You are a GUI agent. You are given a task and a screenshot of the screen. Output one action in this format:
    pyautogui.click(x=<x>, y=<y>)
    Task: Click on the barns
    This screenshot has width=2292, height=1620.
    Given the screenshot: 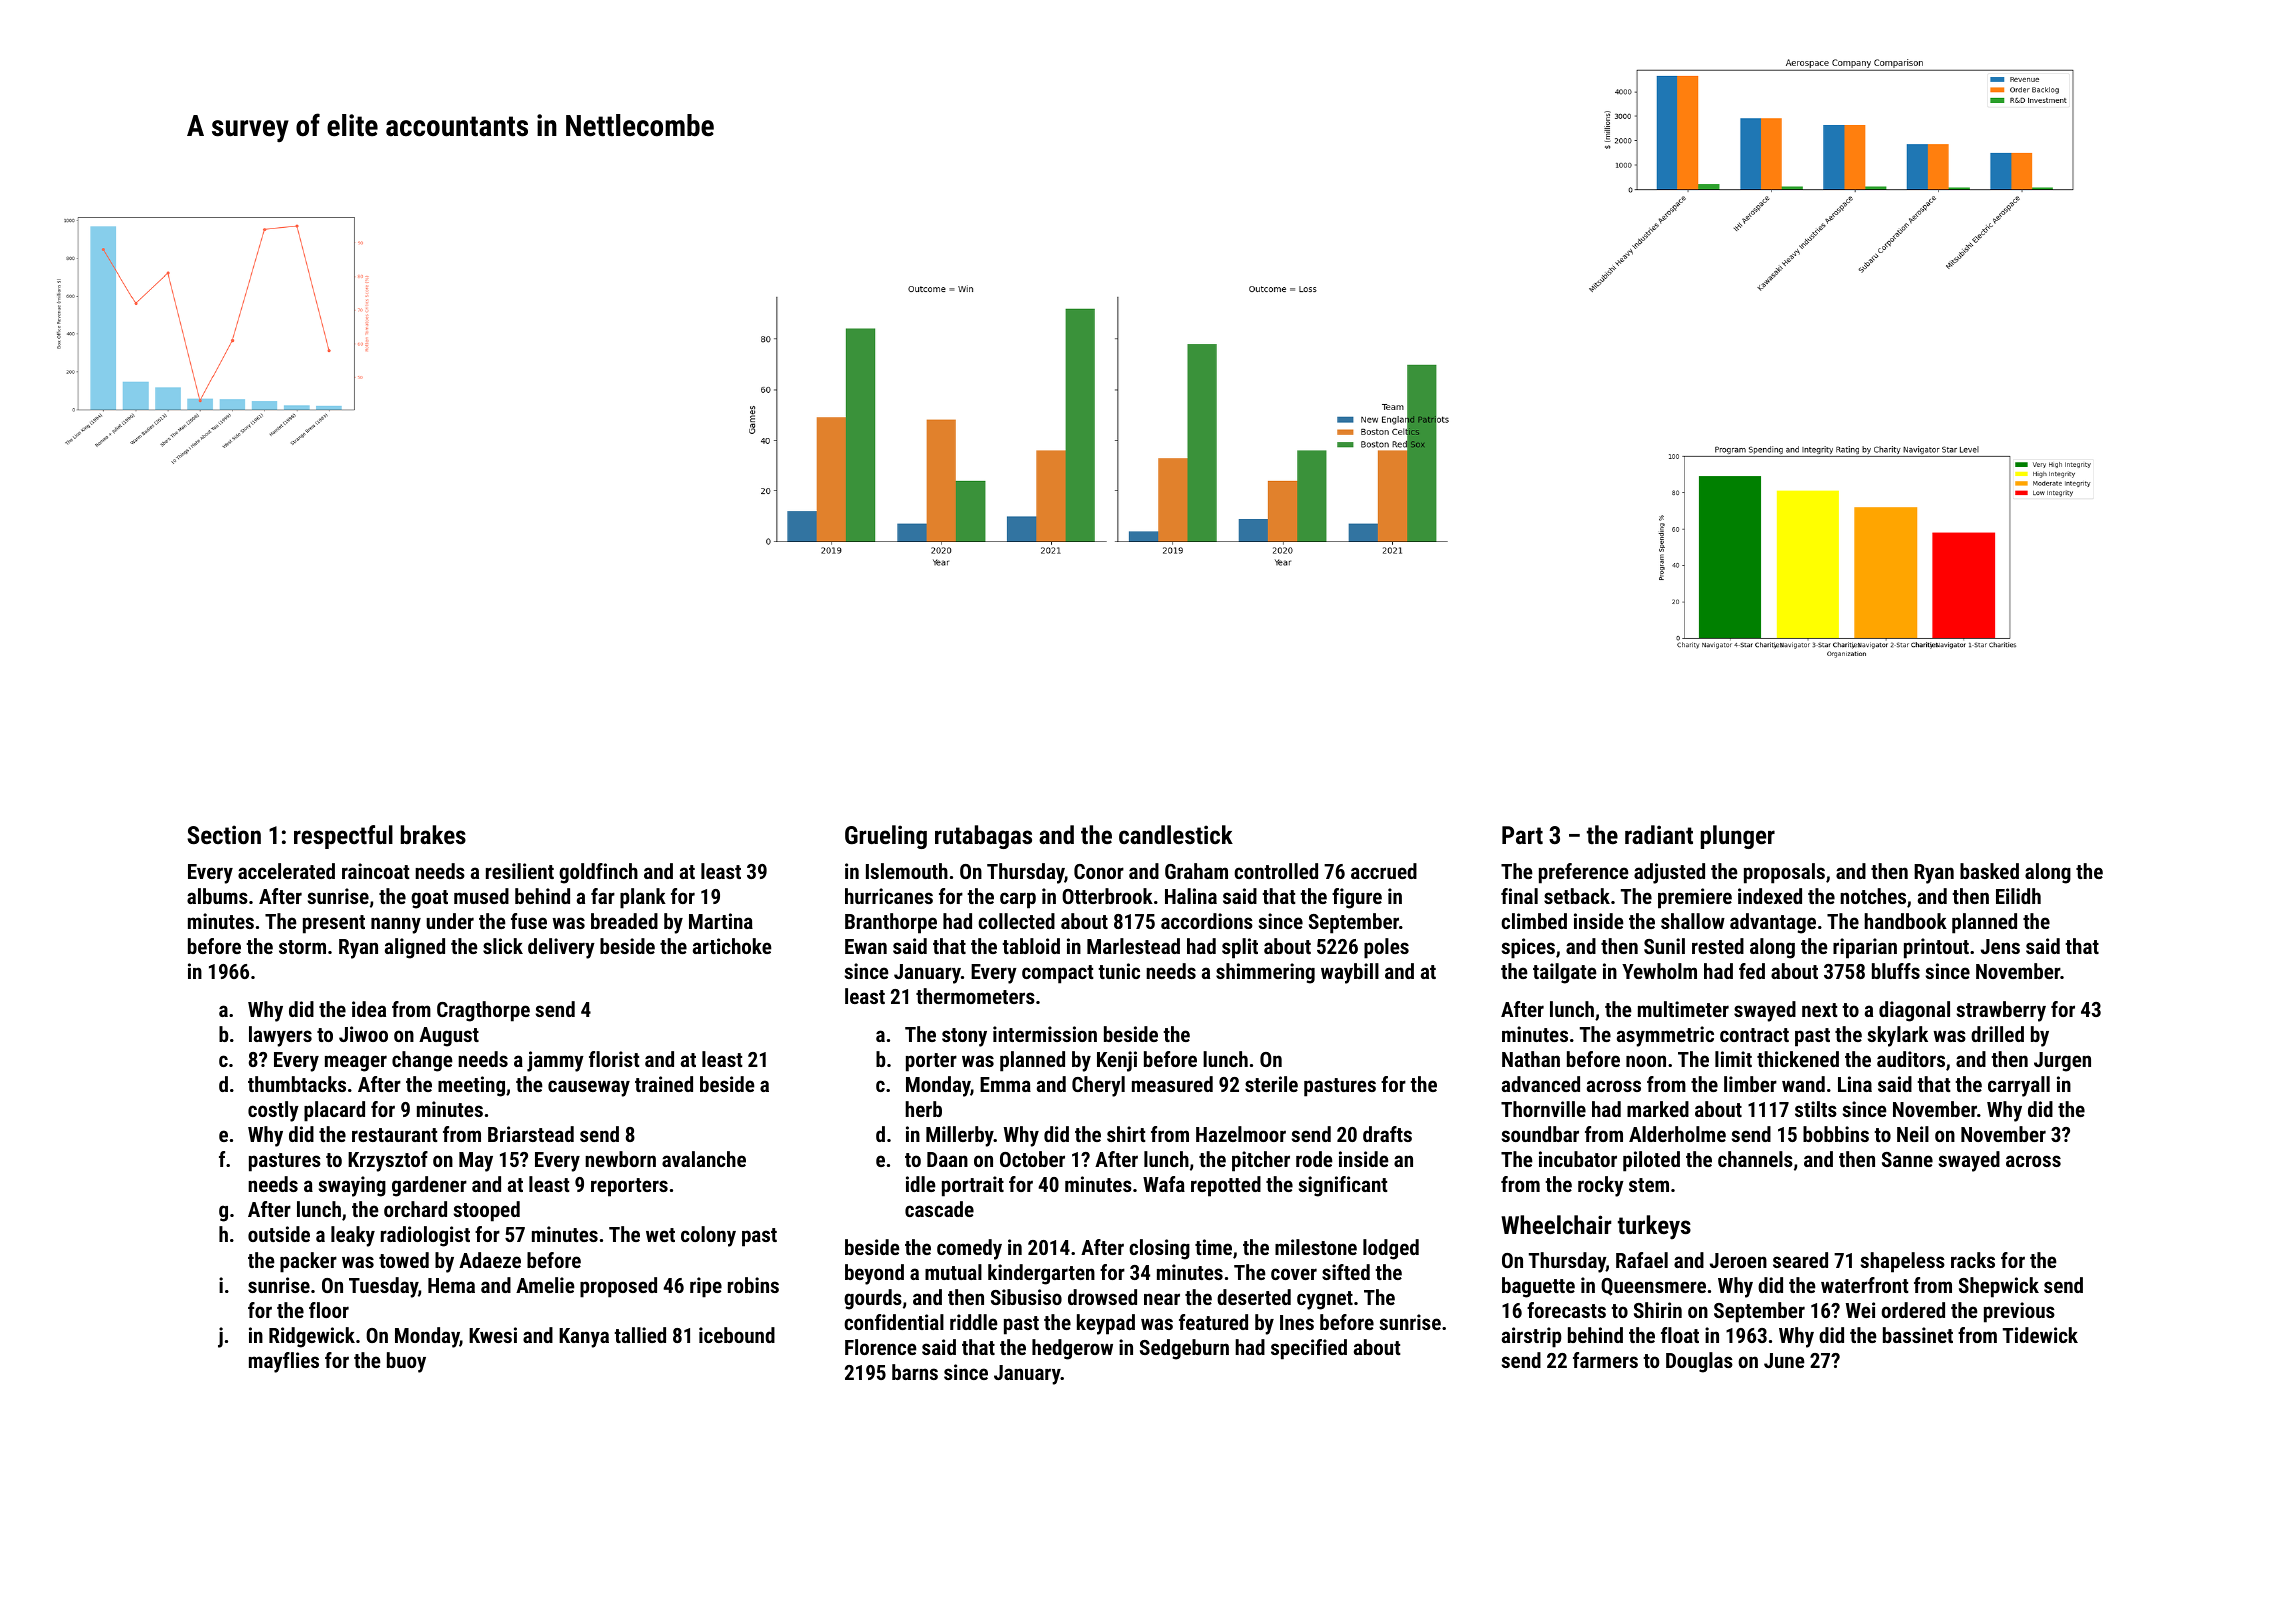 What is the action you would take?
    pyautogui.click(x=915, y=1372)
